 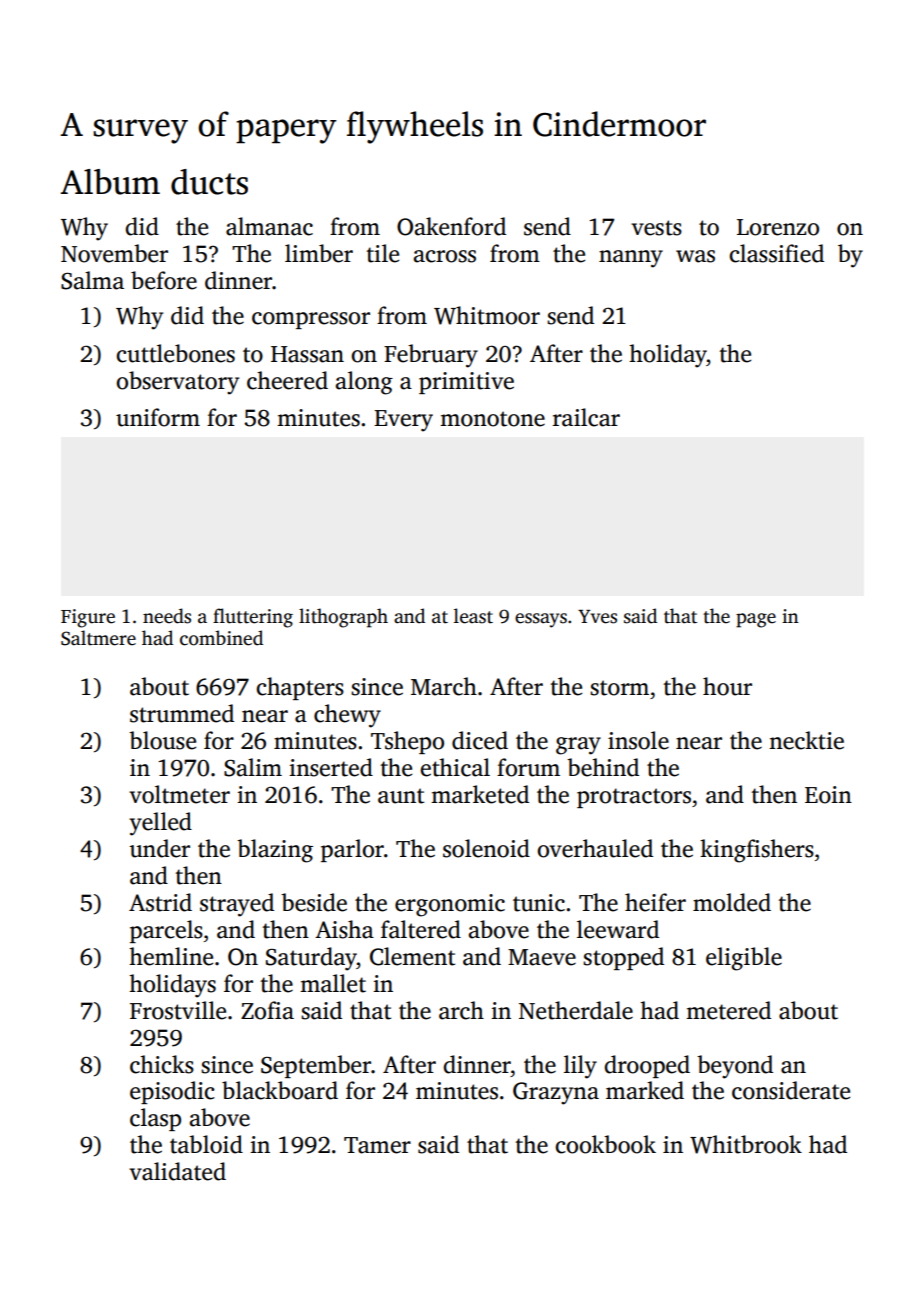 What do you see at coordinates (732, 902) in the image?
I see `molded` at bounding box center [732, 902].
